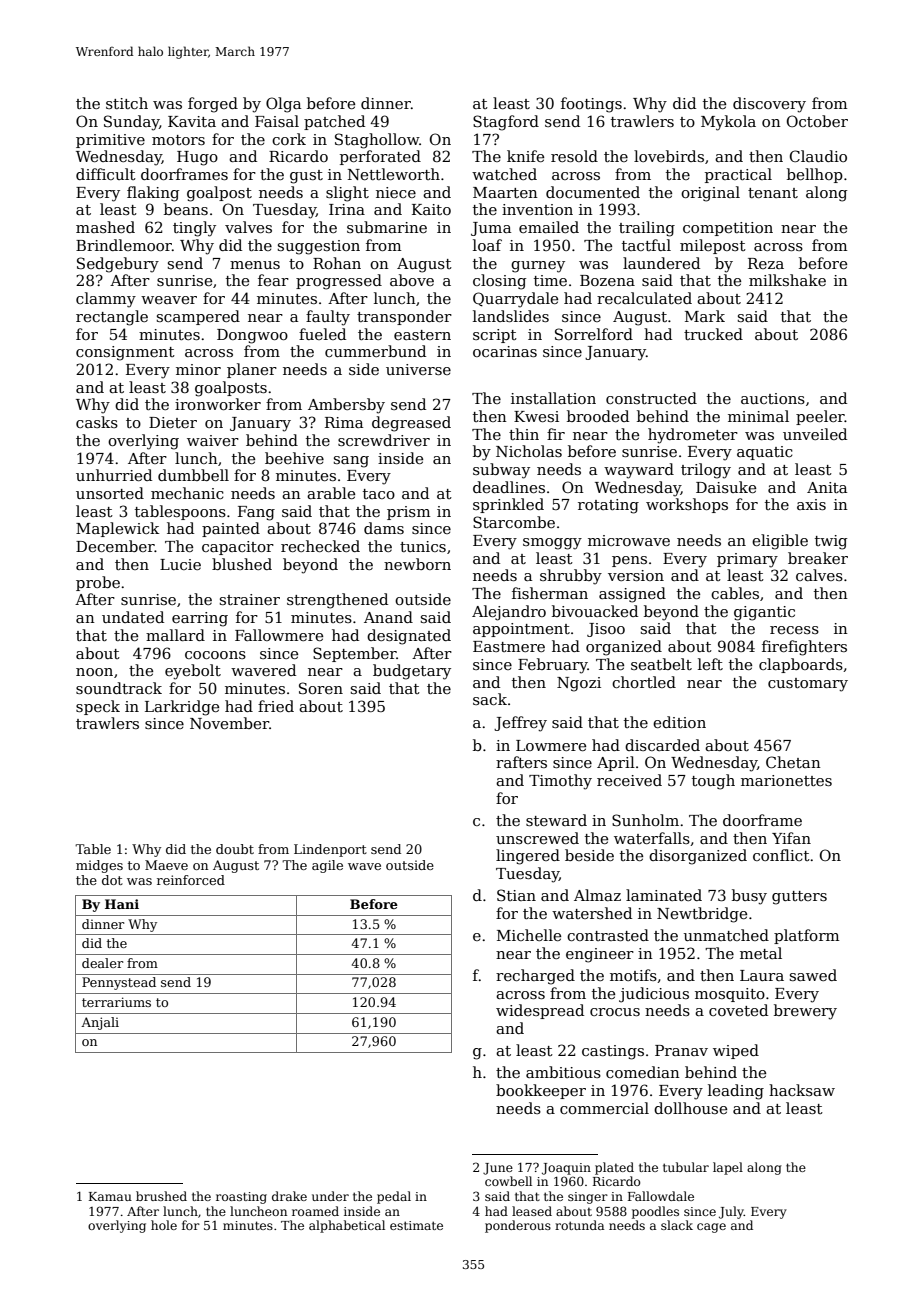 This screenshot has height=1308, width=924. Describe the element at coordinates (412, 672) in the screenshot. I see `budgetary` at that location.
